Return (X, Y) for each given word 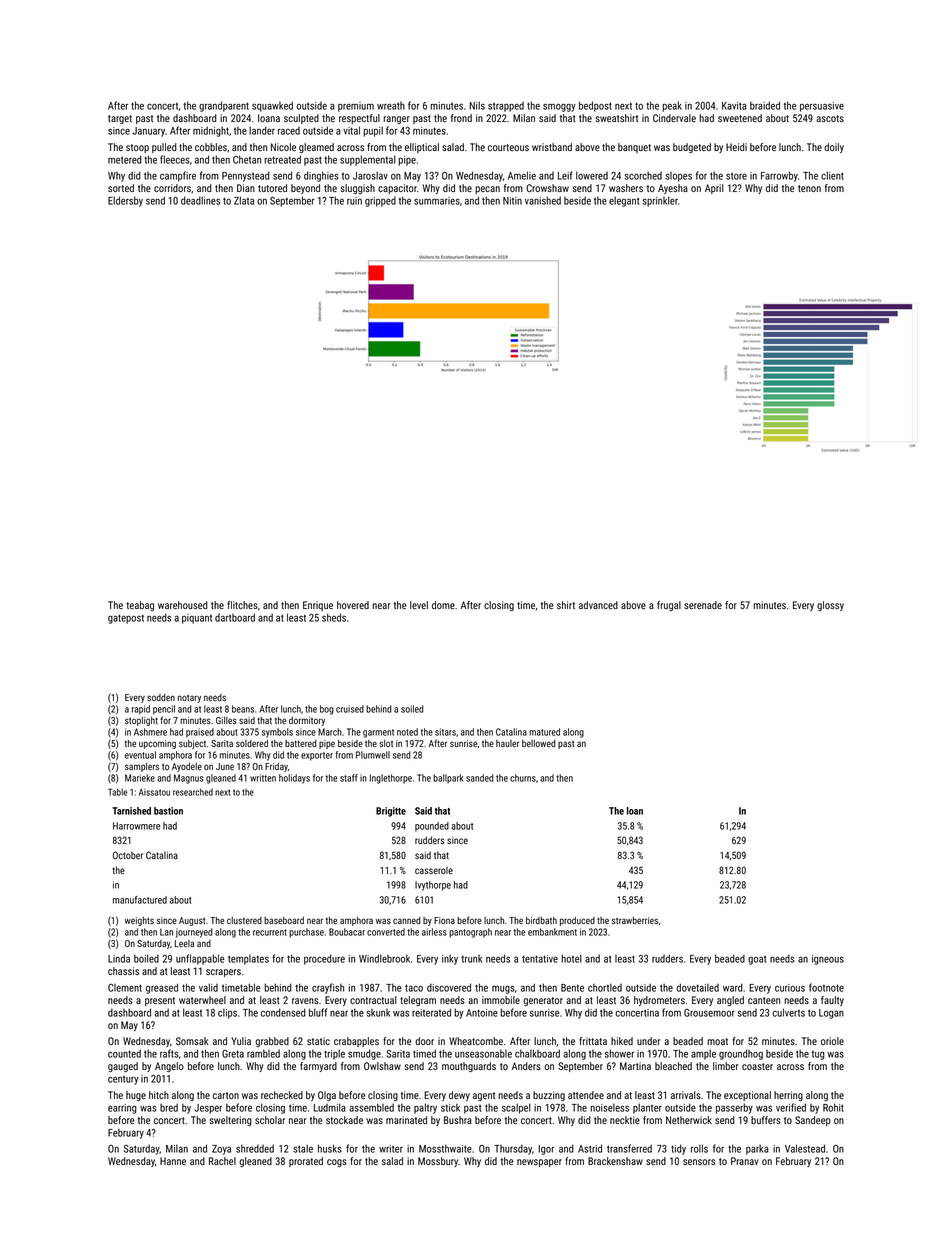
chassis (123, 971)
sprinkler (660, 201)
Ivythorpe (433, 886)
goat (757, 960)
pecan (487, 190)
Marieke (140, 778)
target (120, 119)
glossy (830, 606)
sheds (334, 617)
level (419, 605)
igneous (828, 960)
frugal (669, 606)
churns (523, 778)
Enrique (318, 606)
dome (443, 605)
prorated (306, 1162)
